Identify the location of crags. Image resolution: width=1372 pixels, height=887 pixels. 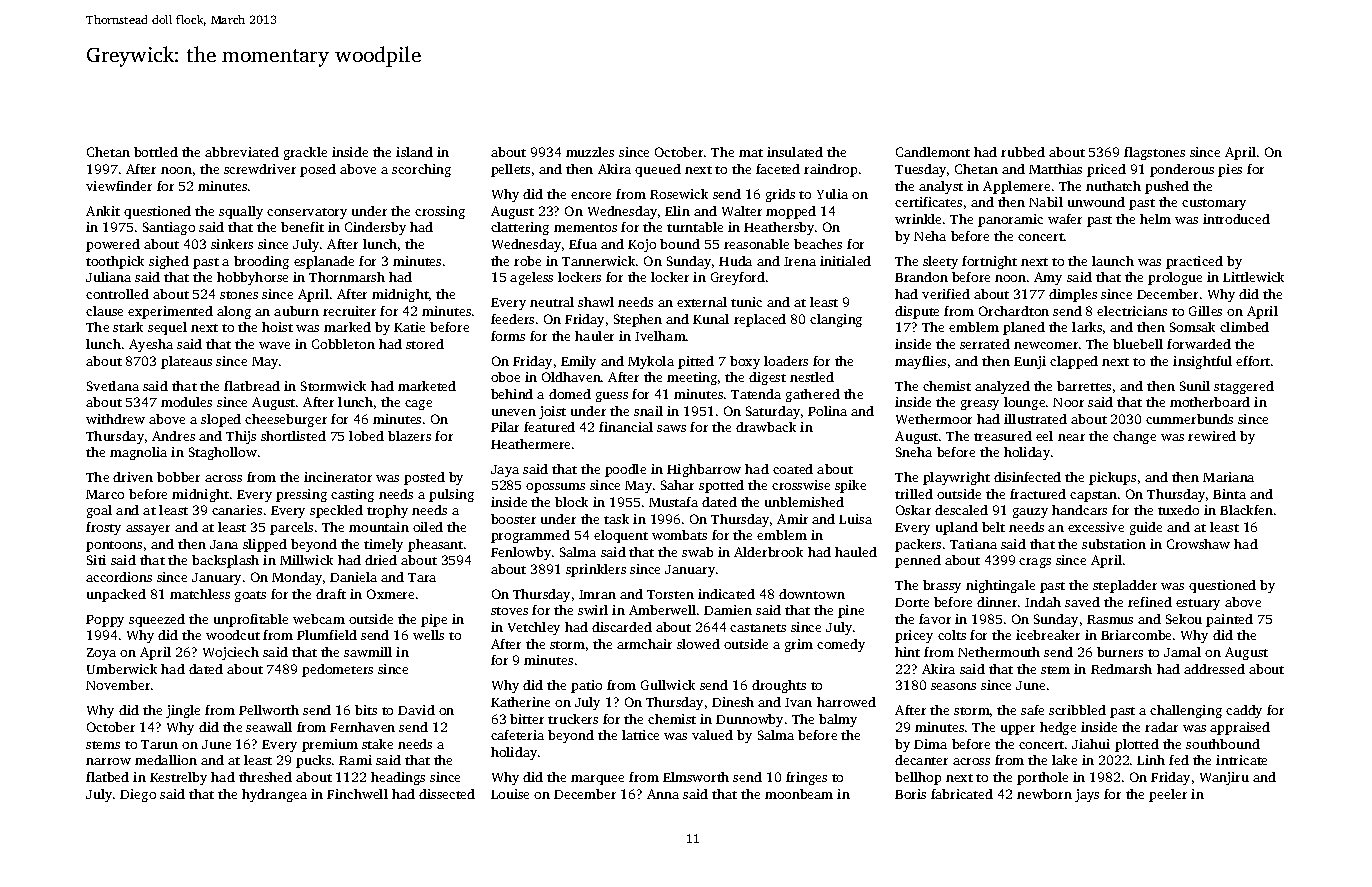
(1035, 563).
